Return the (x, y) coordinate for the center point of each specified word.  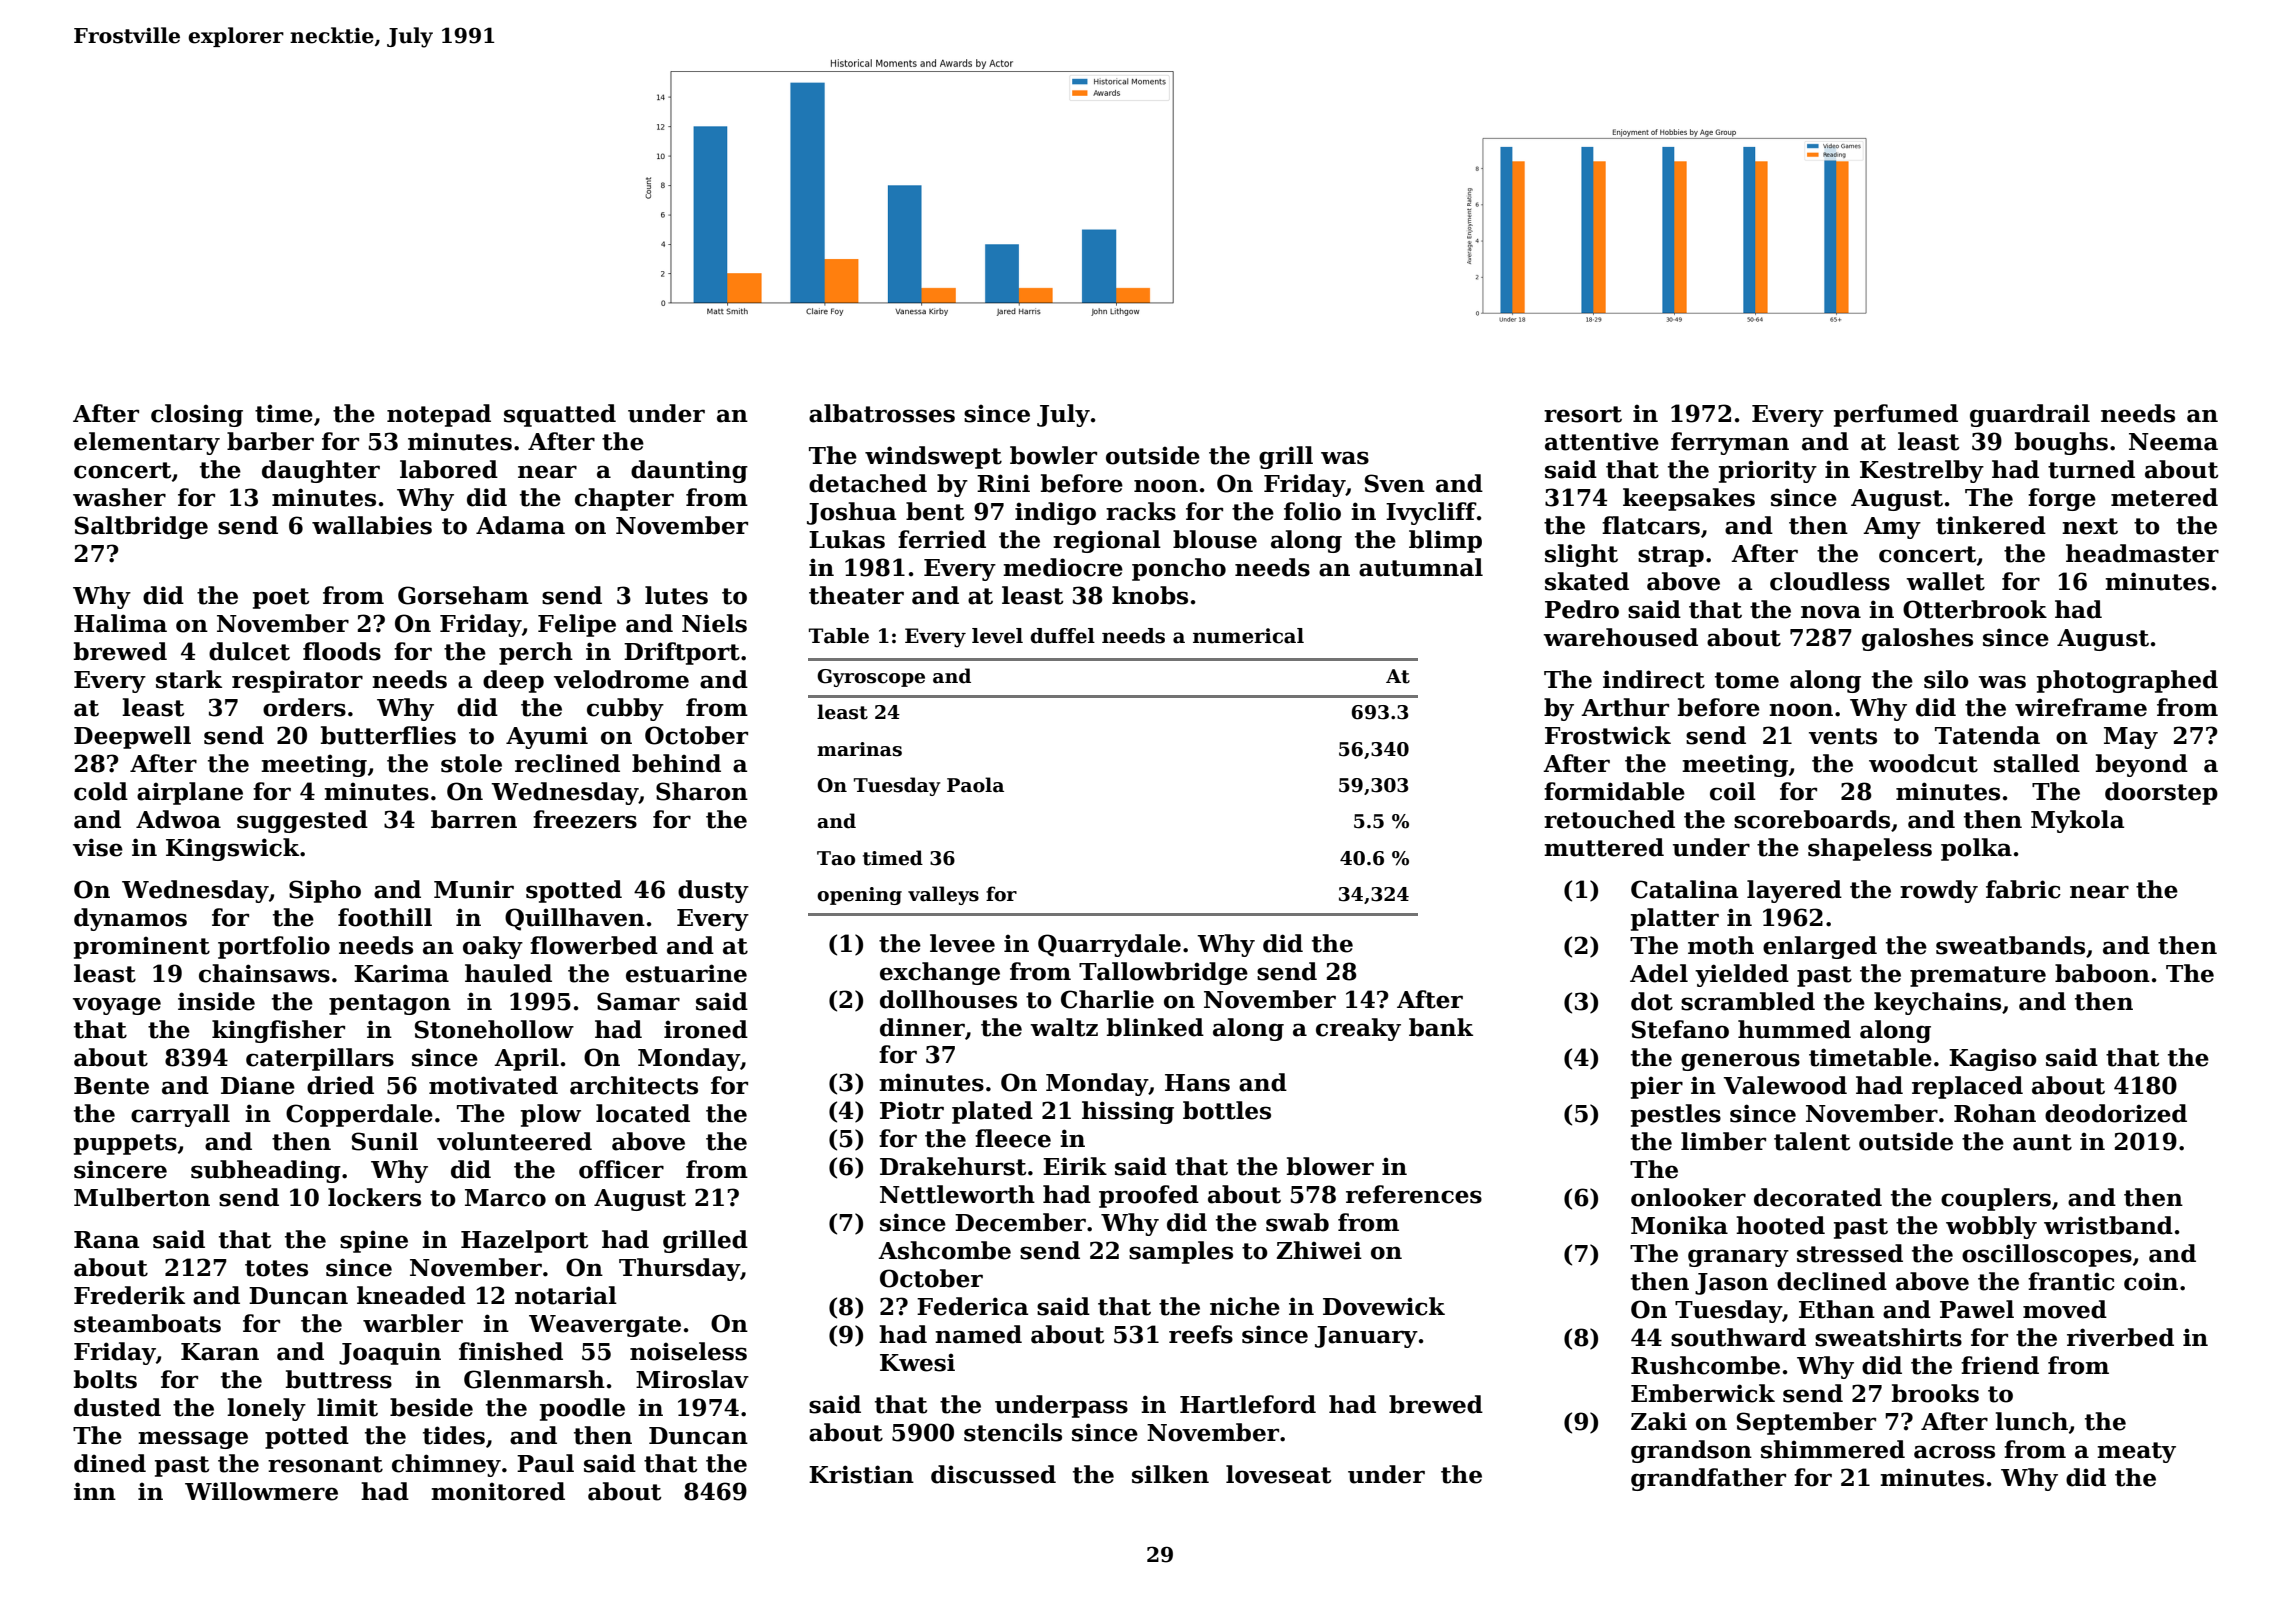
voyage (117, 1006)
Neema (2173, 442)
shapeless (1870, 849)
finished (511, 1351)
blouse (1215, 539)
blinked (1155, 1027)
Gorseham (463, 595)
